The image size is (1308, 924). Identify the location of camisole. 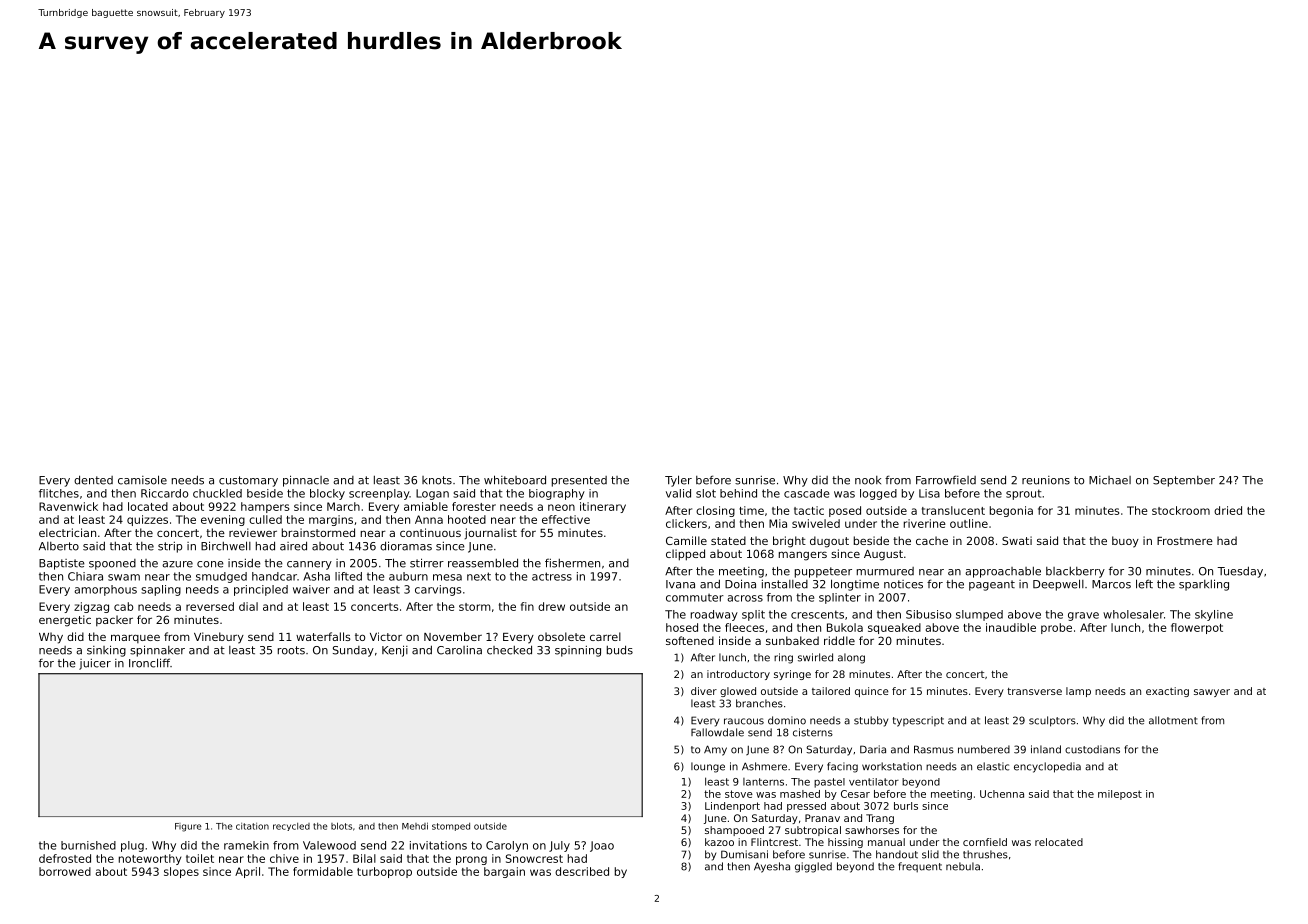
(142, 480).
